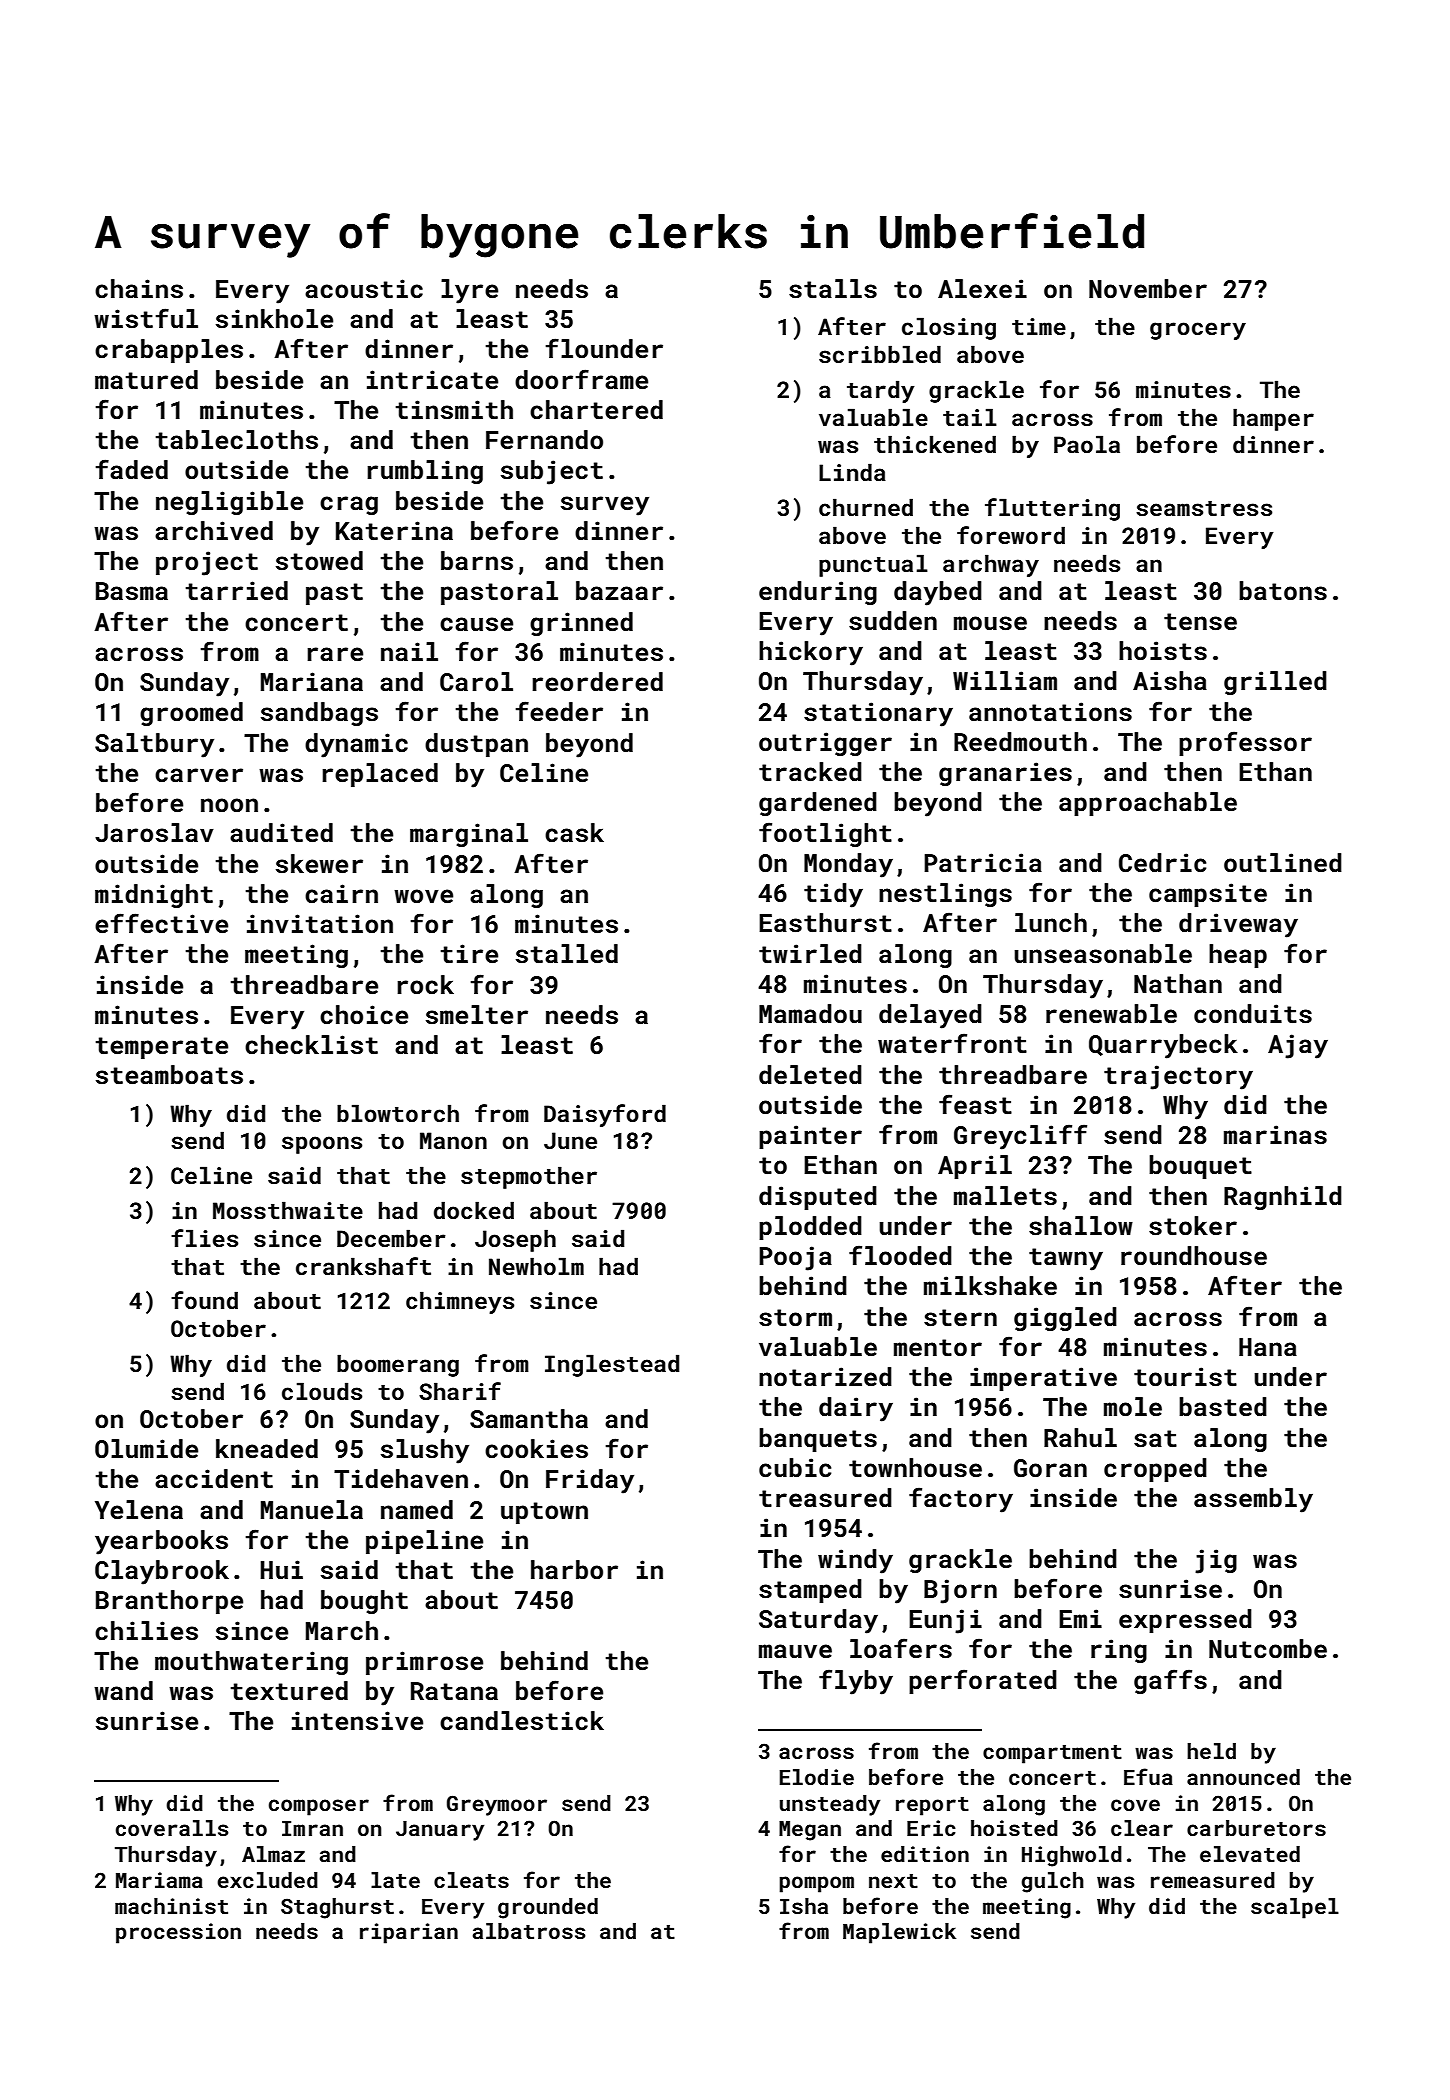  Describe the element at coordinates (454, 410) in the screenshot. I see `tinsmith` at that location.
